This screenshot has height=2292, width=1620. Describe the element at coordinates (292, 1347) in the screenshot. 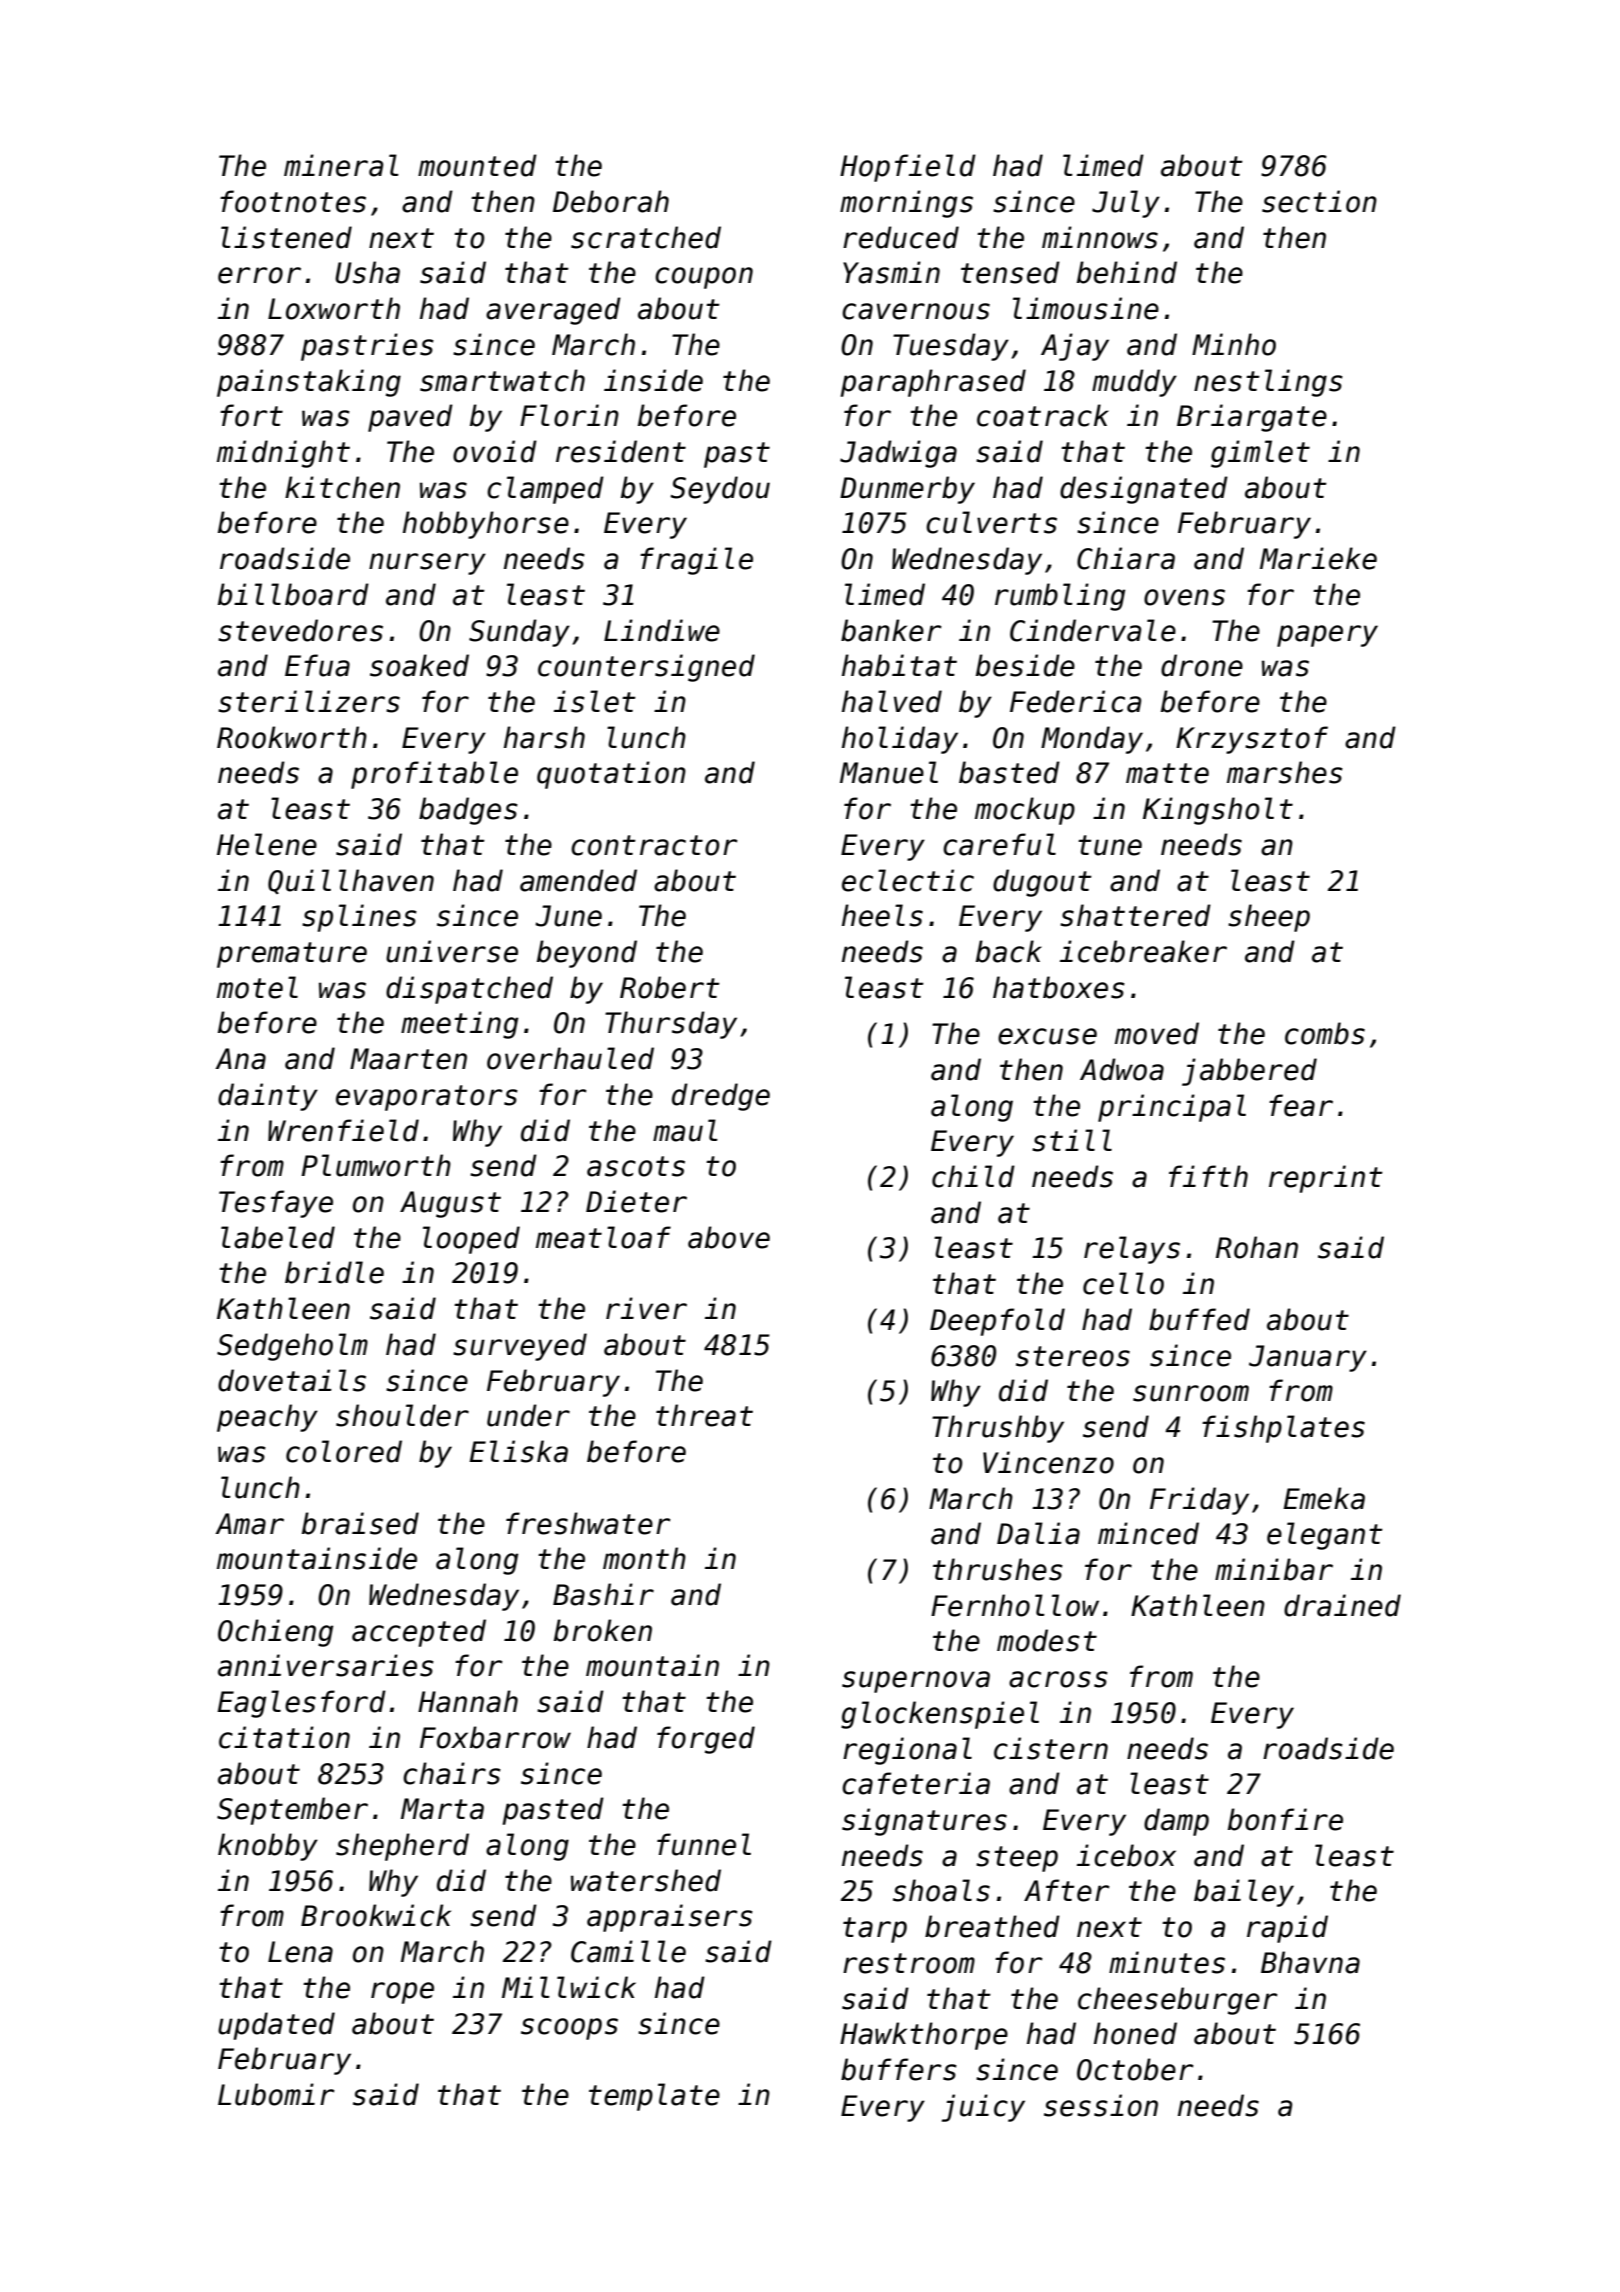

I see `Sedgeholm` at that location.
